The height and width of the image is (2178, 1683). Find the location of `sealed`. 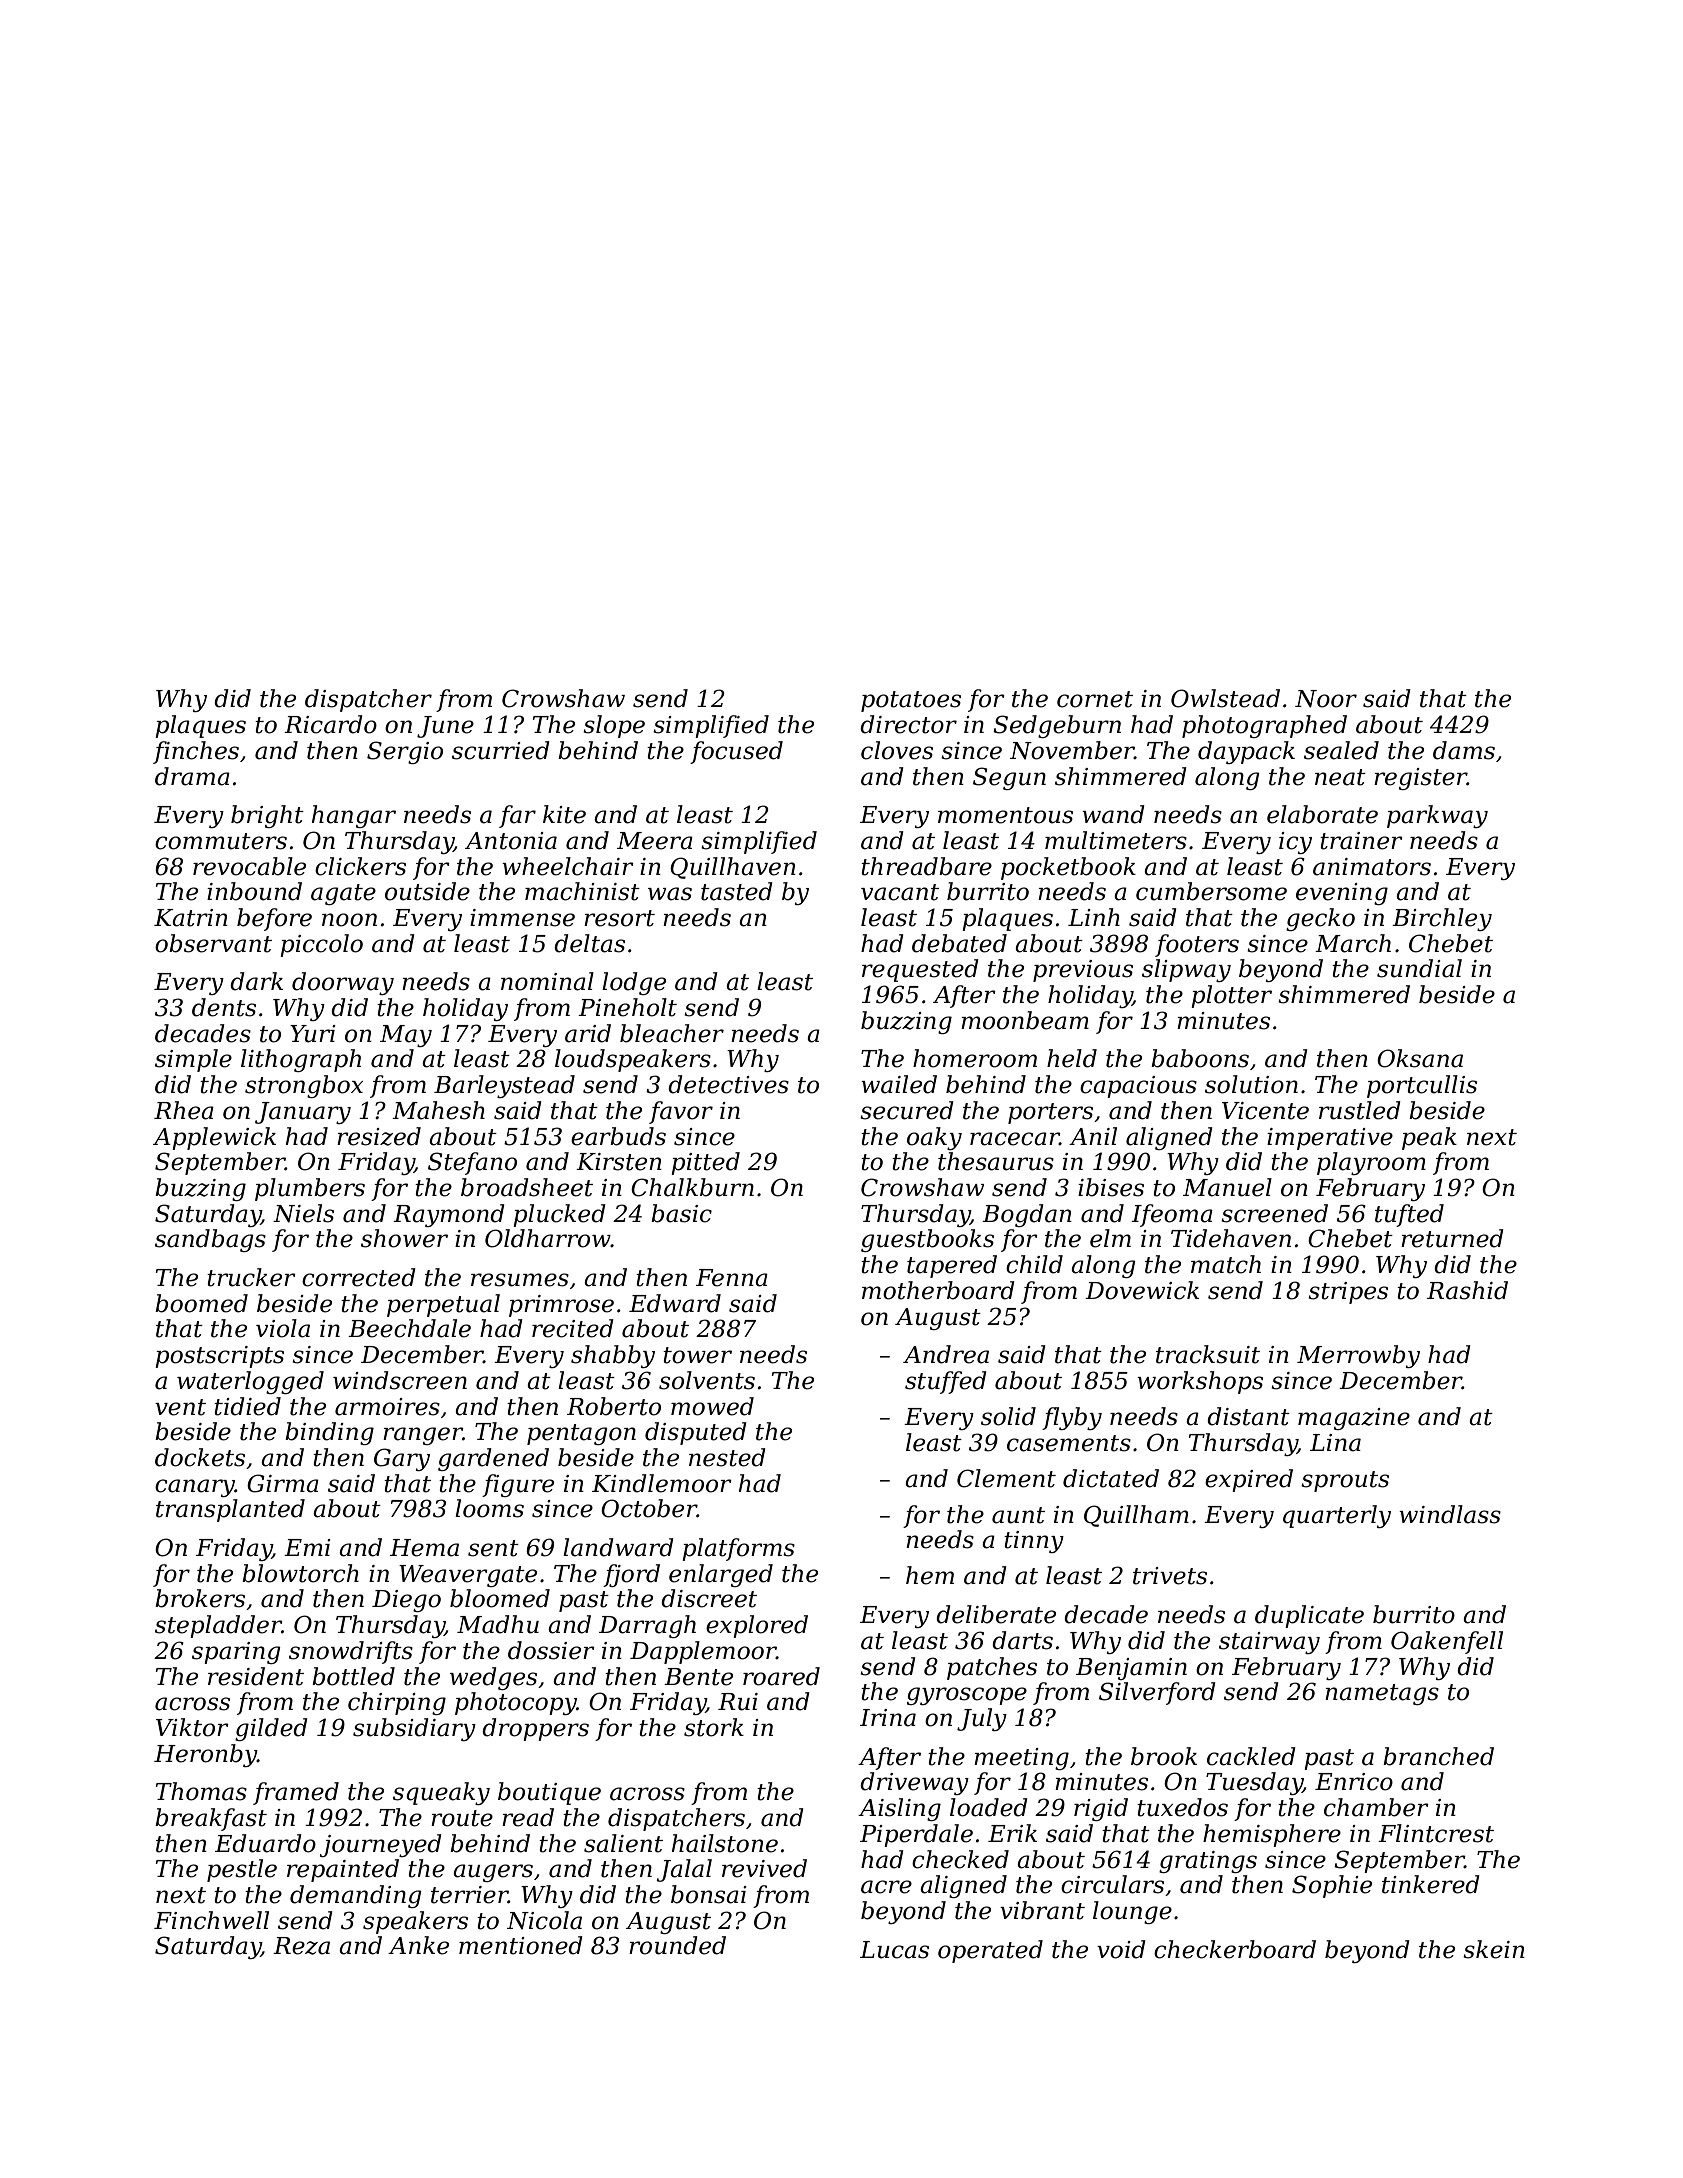

sealed is located at coordinates (1341, 750).
